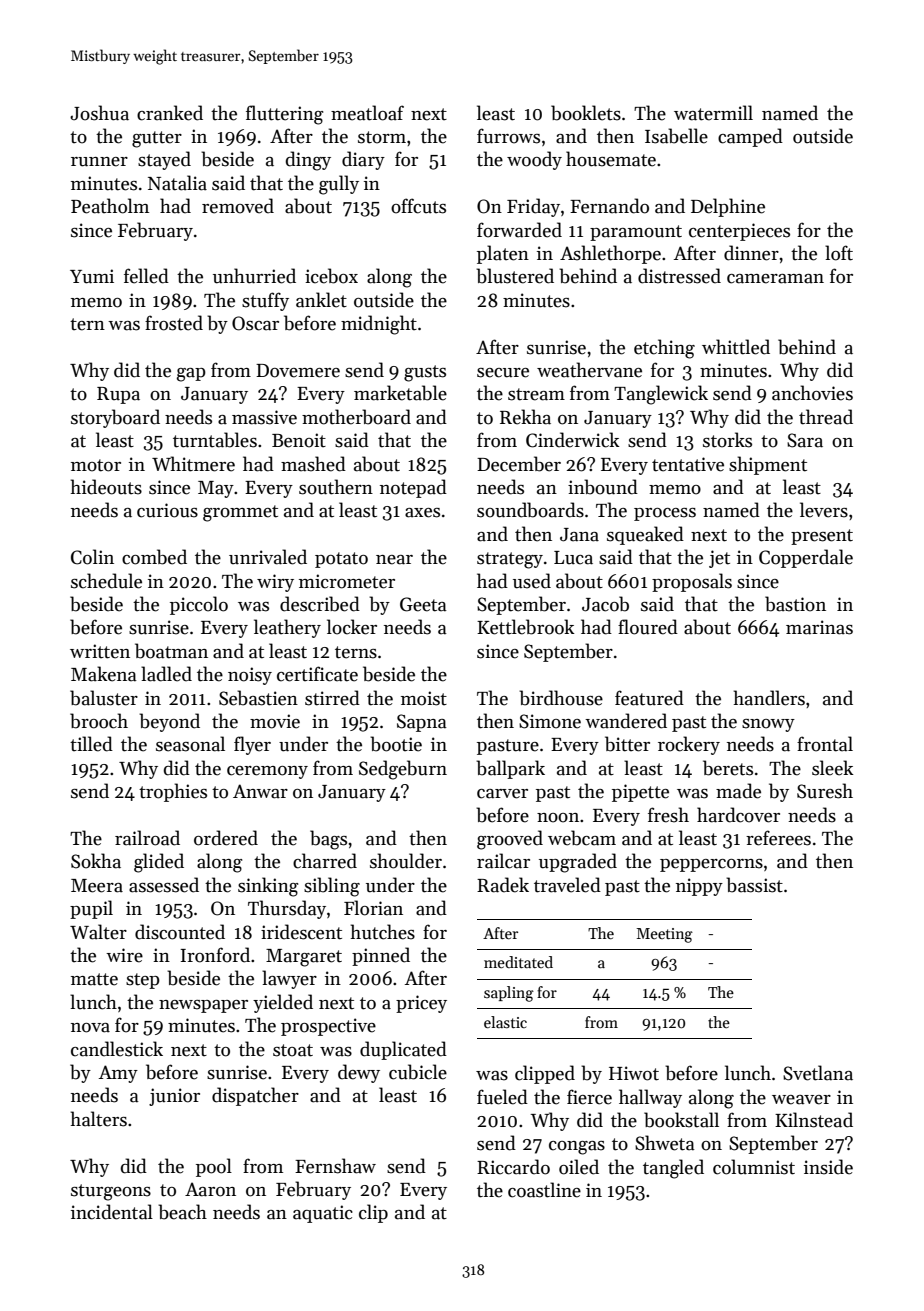 This document has height=1311, width=924. I want to click on newspaper, so click(203, 1006).
